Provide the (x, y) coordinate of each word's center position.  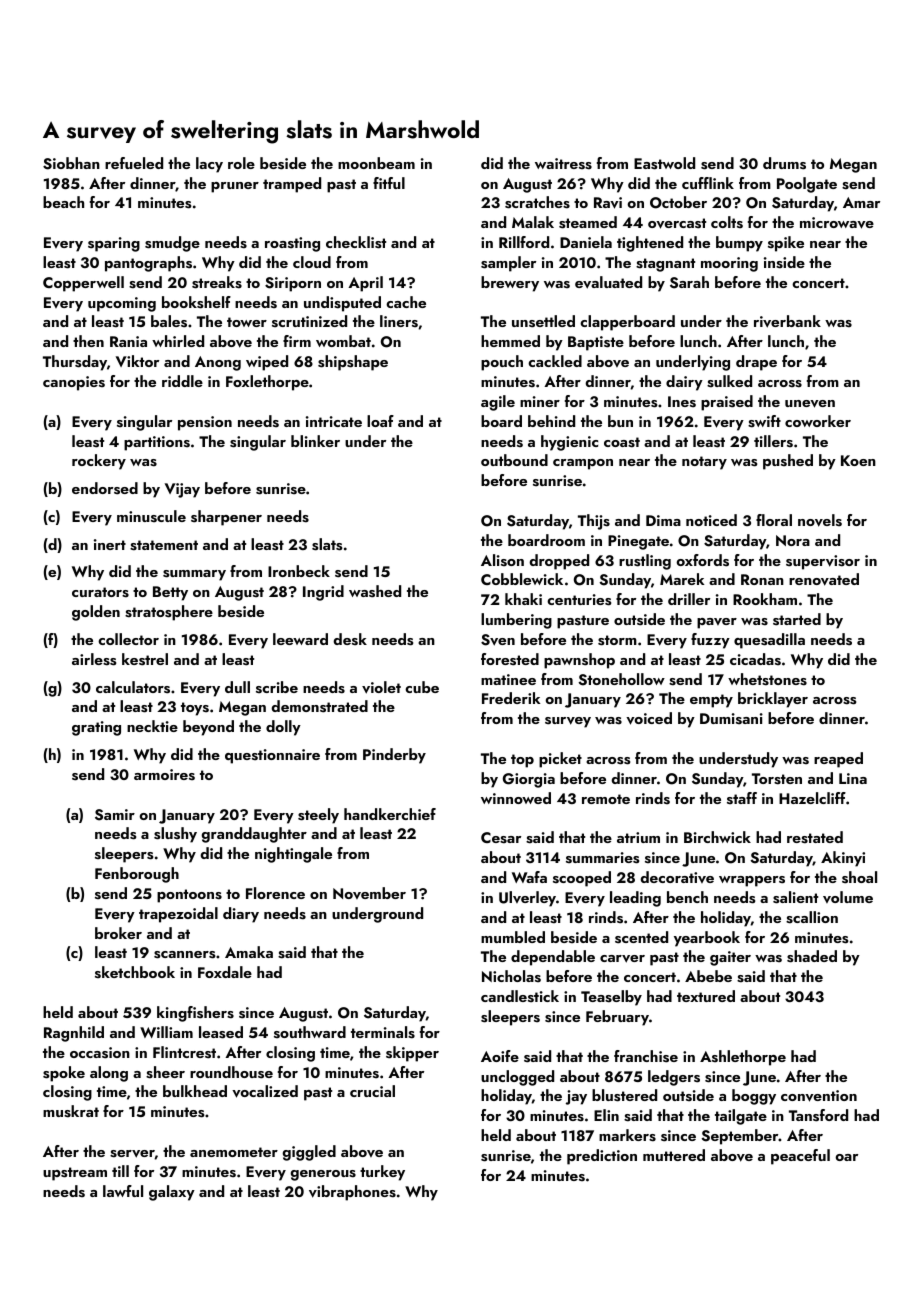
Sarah (689, 282)
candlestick (520, 996)
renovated (824, 579)
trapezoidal (178, 915)
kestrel (145, 659)
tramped (292, 185)
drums (784, 163)
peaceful (800, 1157)
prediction (602, 1157)
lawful (123, 1191)
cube (422, 687)
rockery (99, 462)
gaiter (730, 958)
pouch (502, 363)
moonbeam (376, 163)
